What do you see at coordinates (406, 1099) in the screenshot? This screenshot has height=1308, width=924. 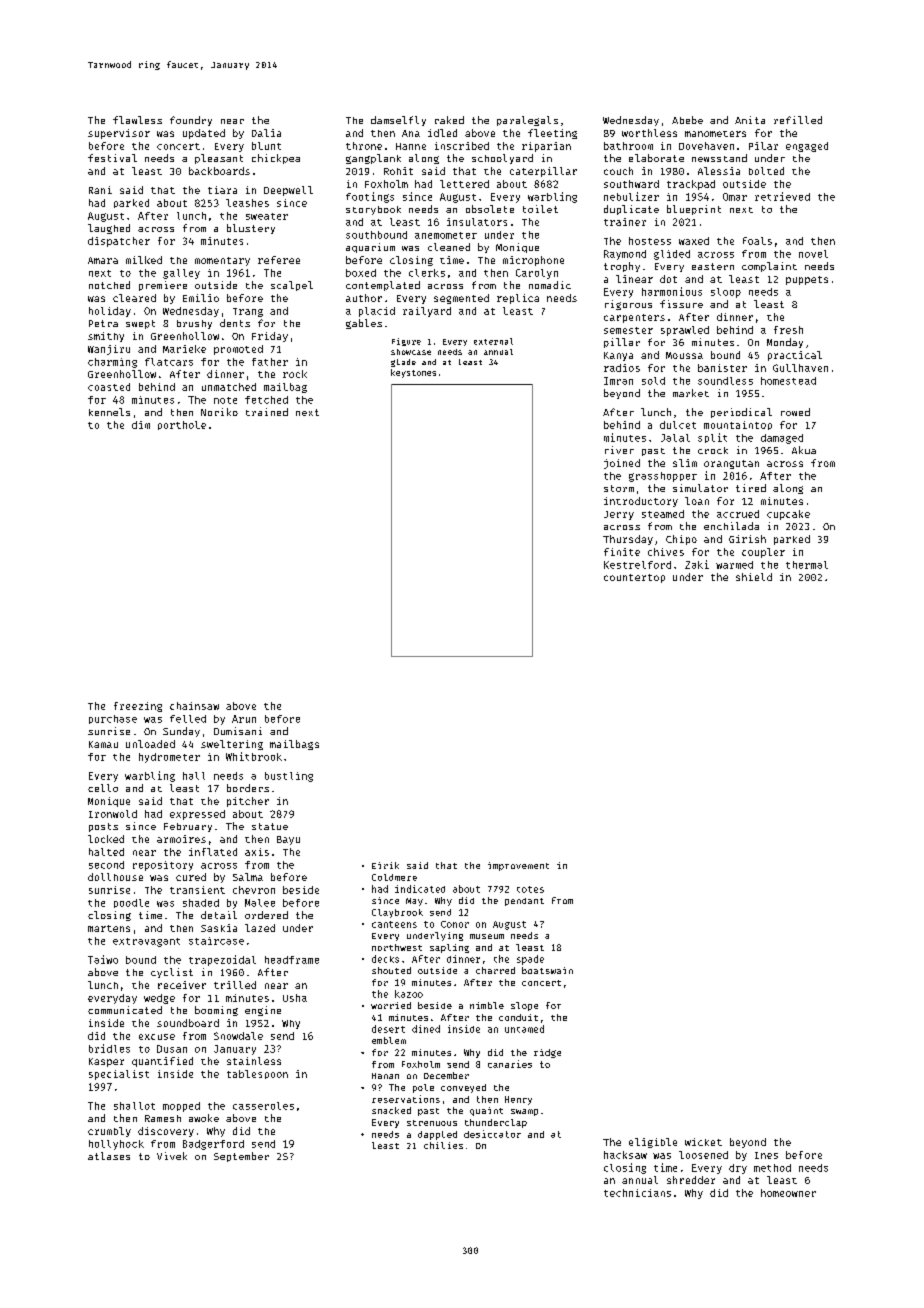 I see `reservations` at bounding box center [406, 1099].
